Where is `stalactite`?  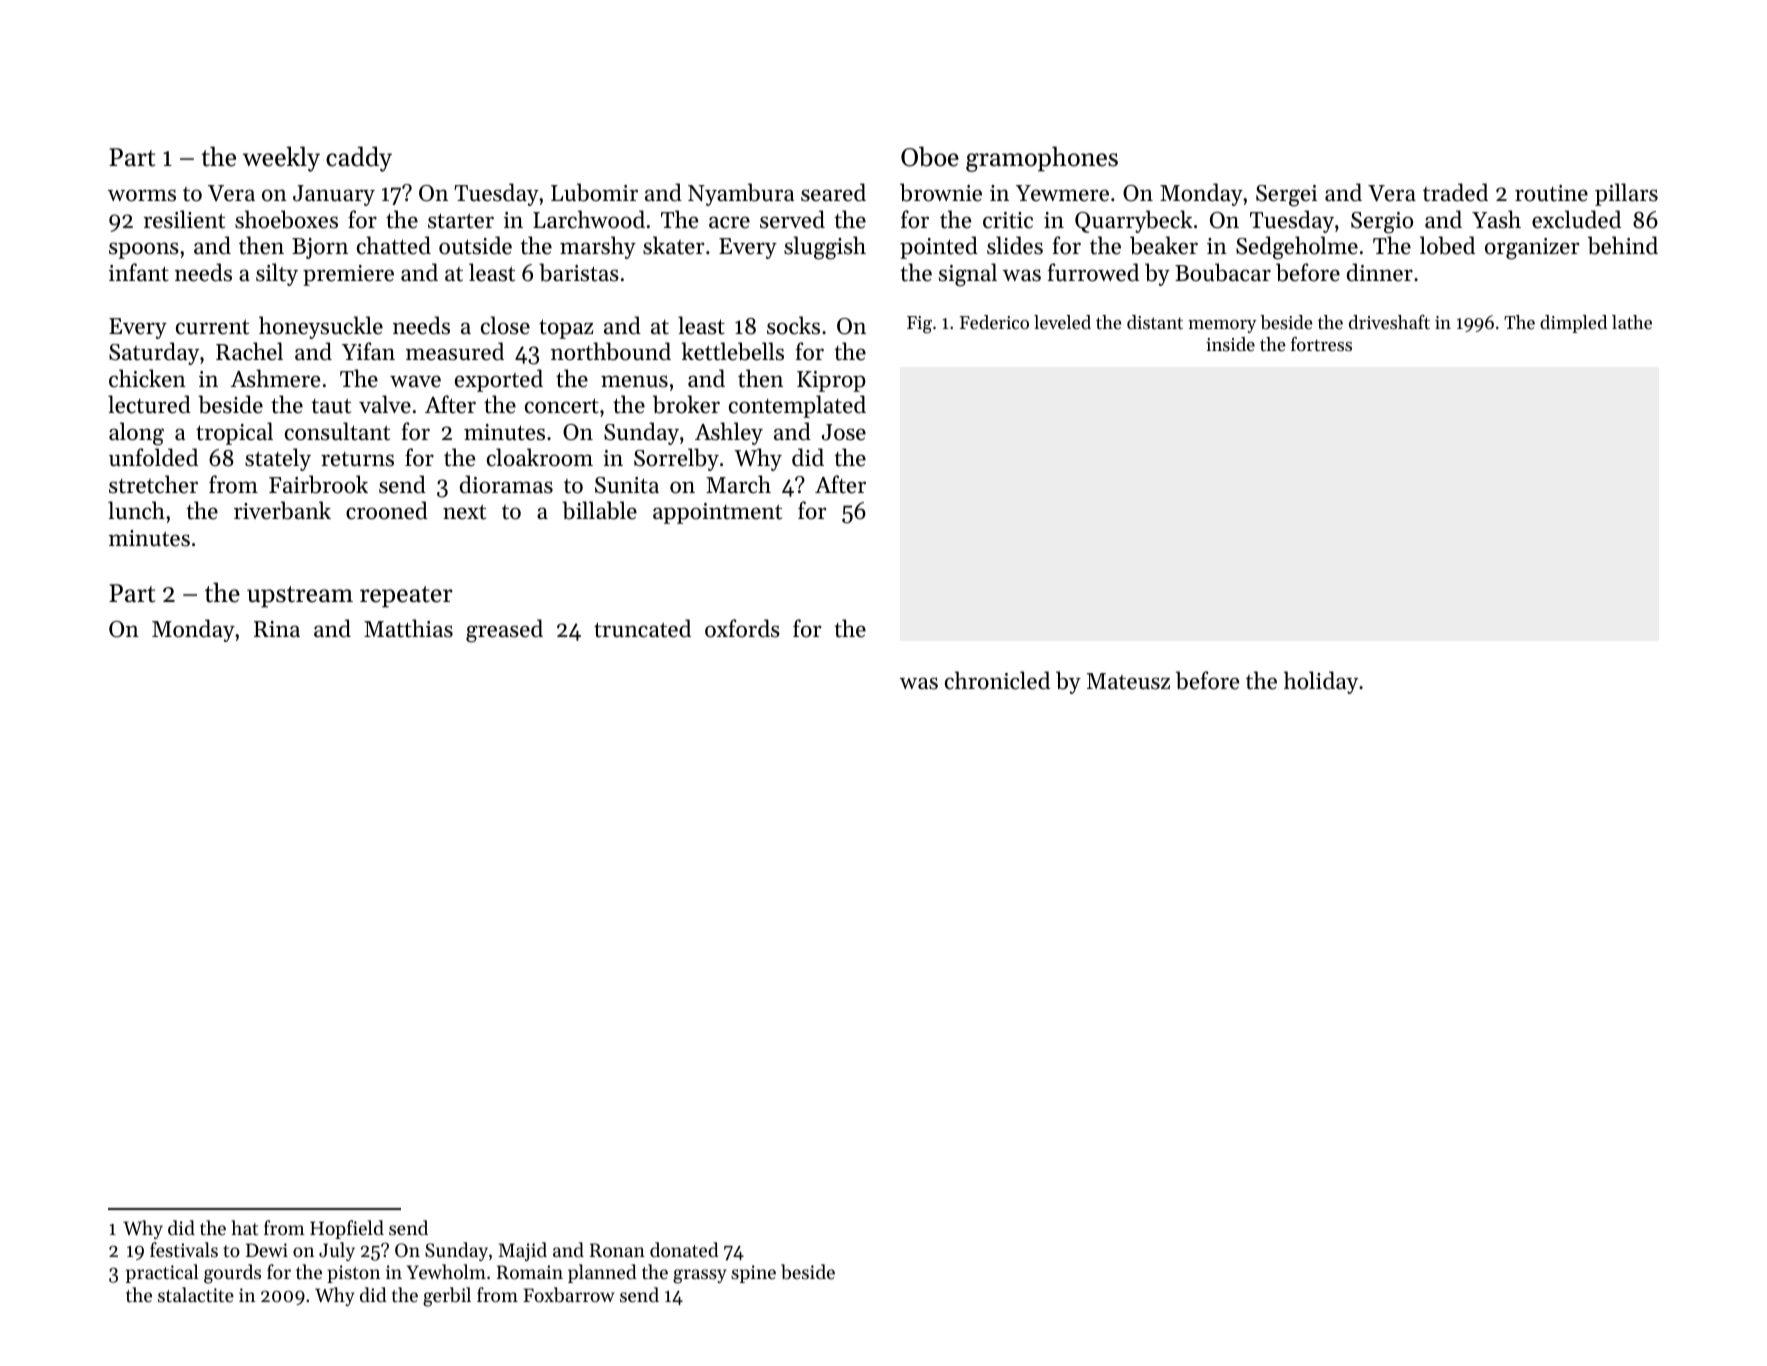 stalactite is located at coordinates (196, 1294).
